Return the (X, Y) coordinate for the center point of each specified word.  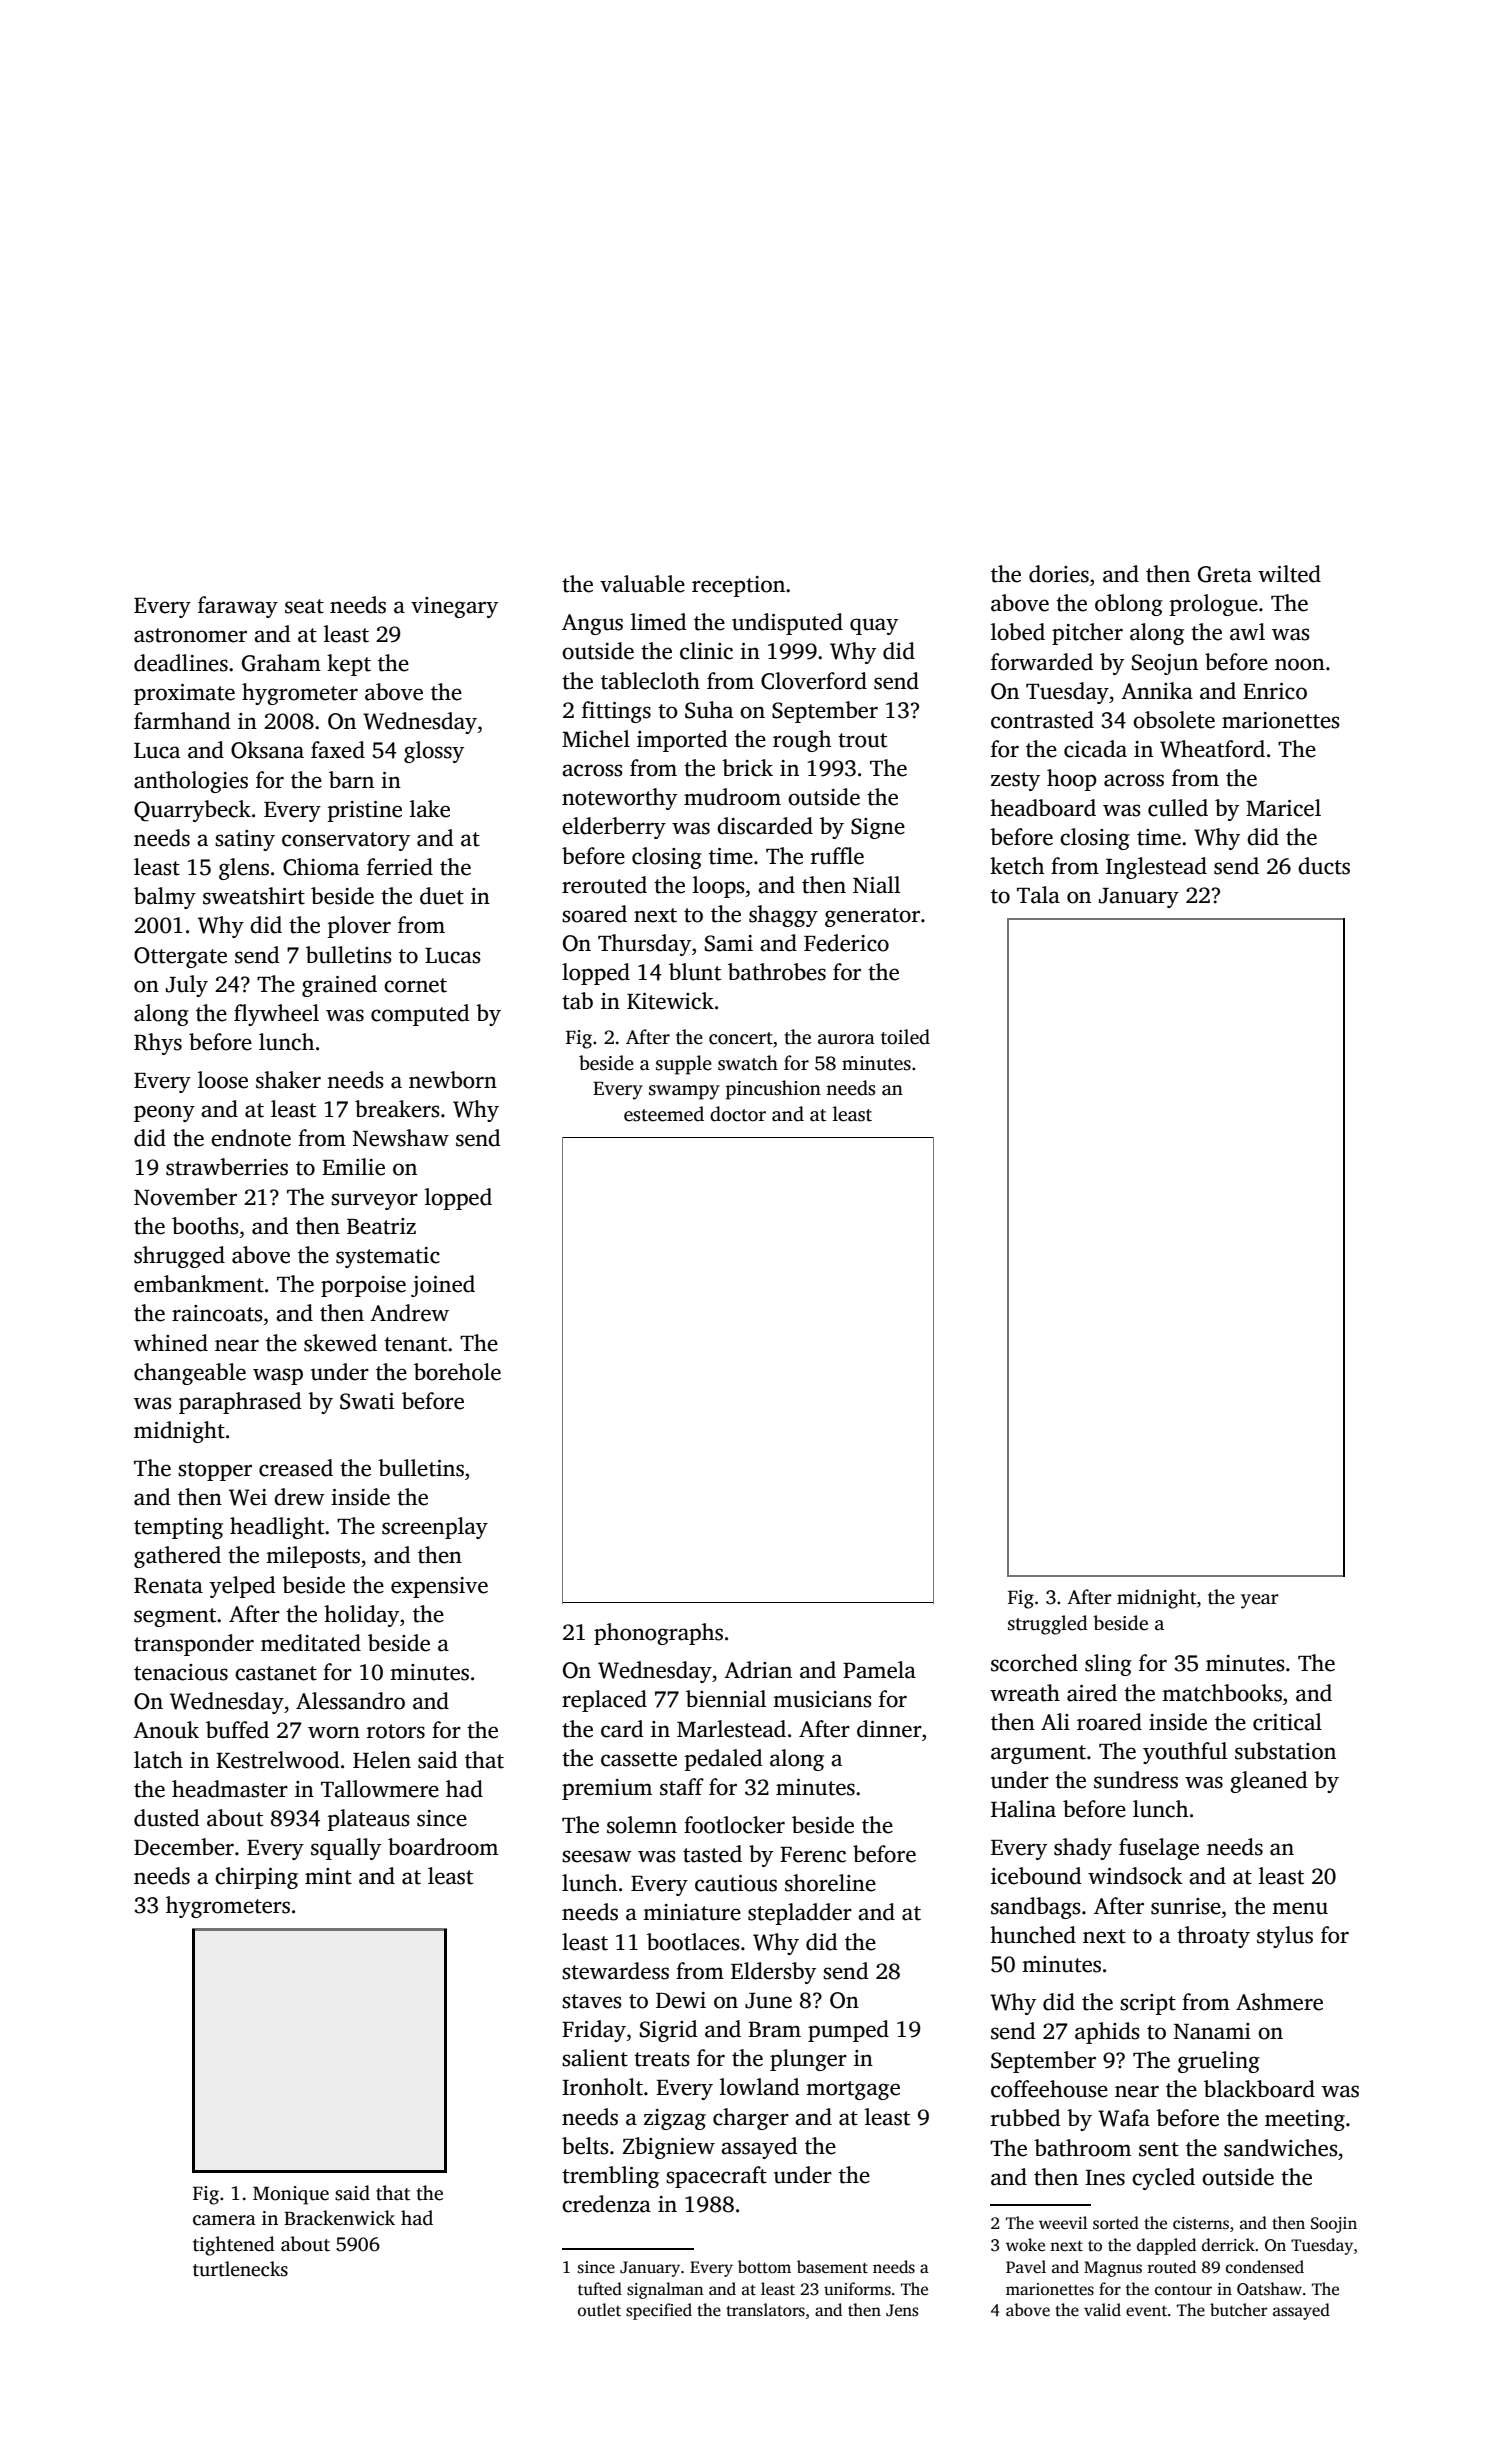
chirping (256, 1878)
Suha (709, 710)
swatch (748, 1063)
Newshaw (401, 1138)
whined (171, 1343)
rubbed (1026, 2118)
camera (224, 2220)
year (1260, 1601)
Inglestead (1156, 868)
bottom (764, 2267)
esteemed (664, 1114)
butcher (1238, 2310)
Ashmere (1279, 2002)
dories (1059, 574)
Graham (281, 663)
